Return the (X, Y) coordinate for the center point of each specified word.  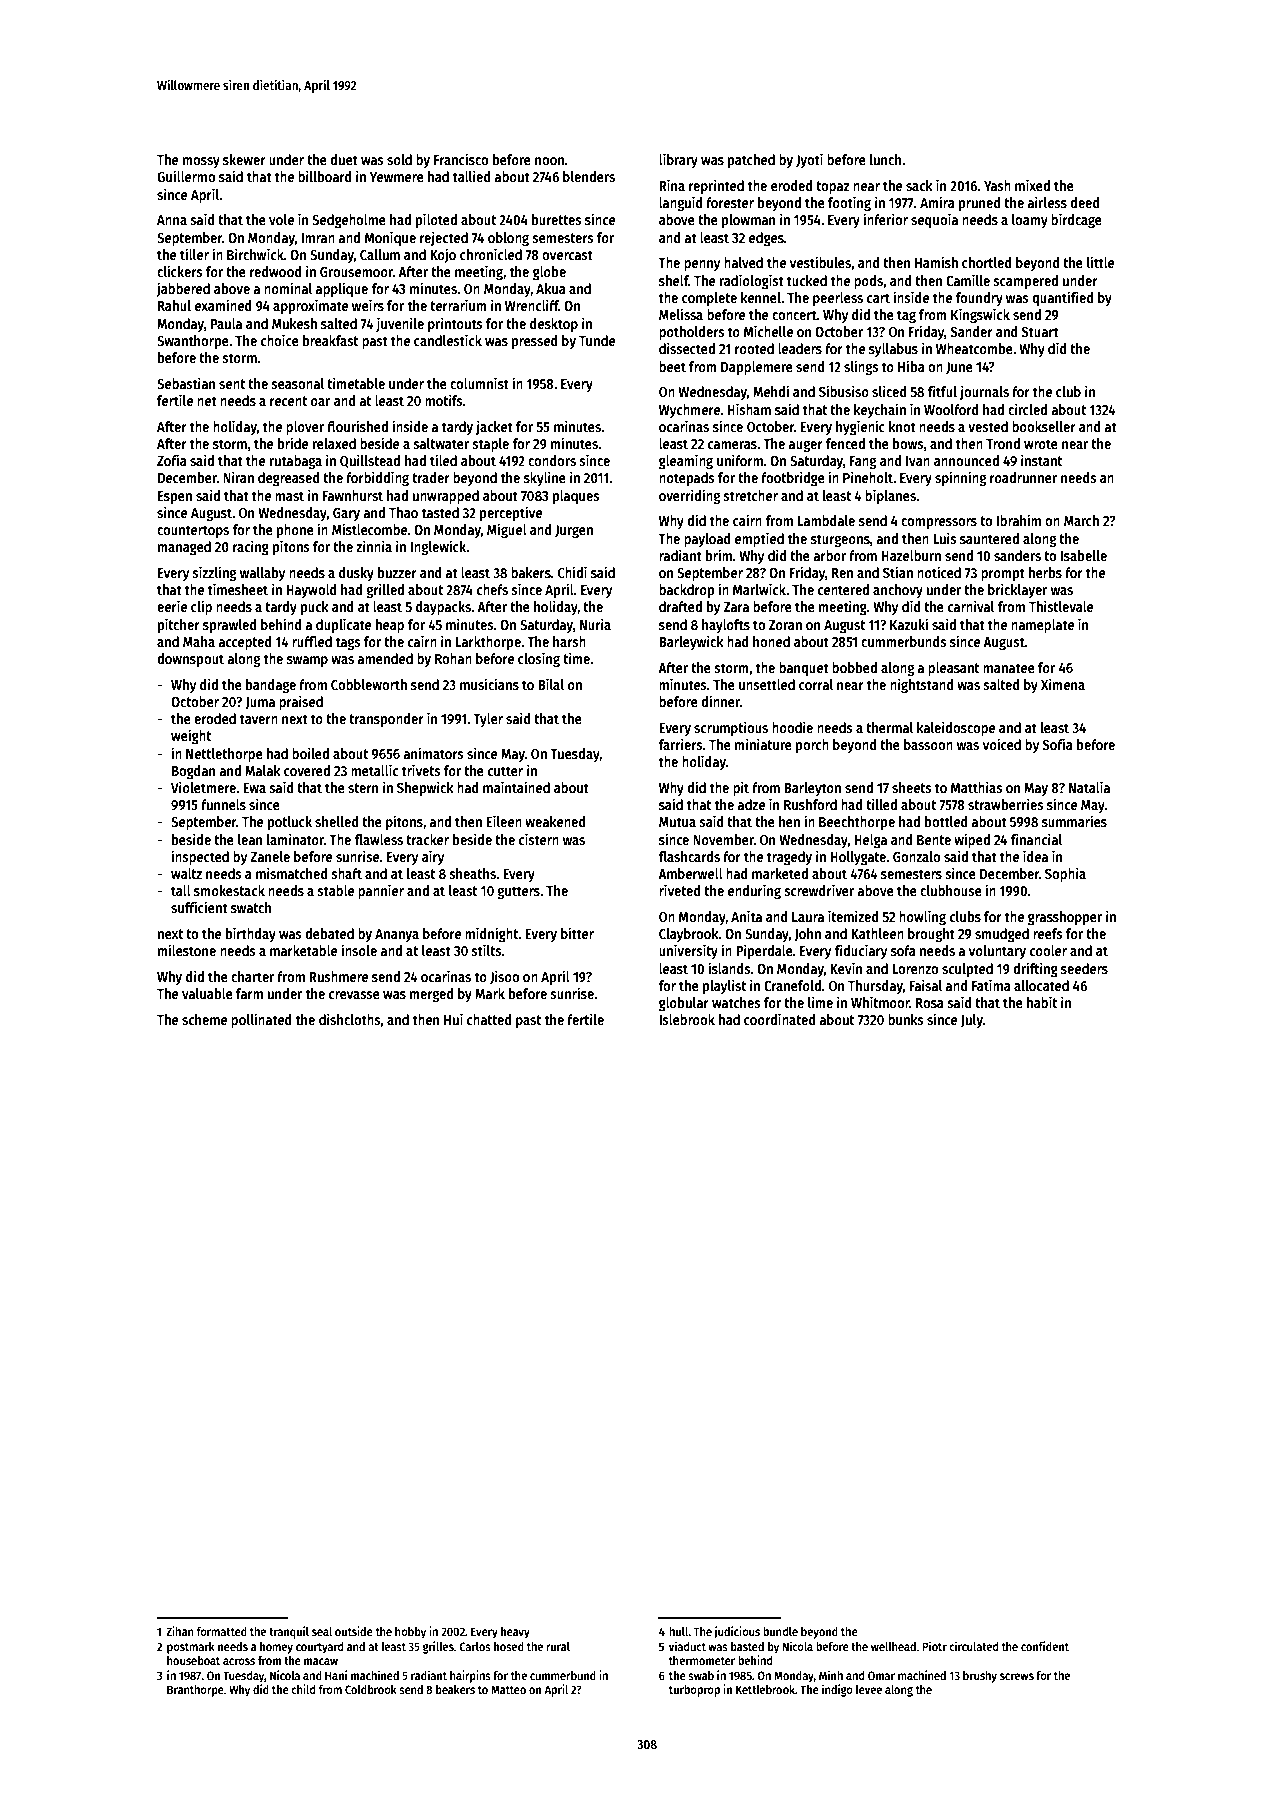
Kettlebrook (765, 1689)
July (972, 1021)
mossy (201, 162)
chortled (987, 262)
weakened (555, 821)
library (678, 160)
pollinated (261, 1020)
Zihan (180, 1631)
